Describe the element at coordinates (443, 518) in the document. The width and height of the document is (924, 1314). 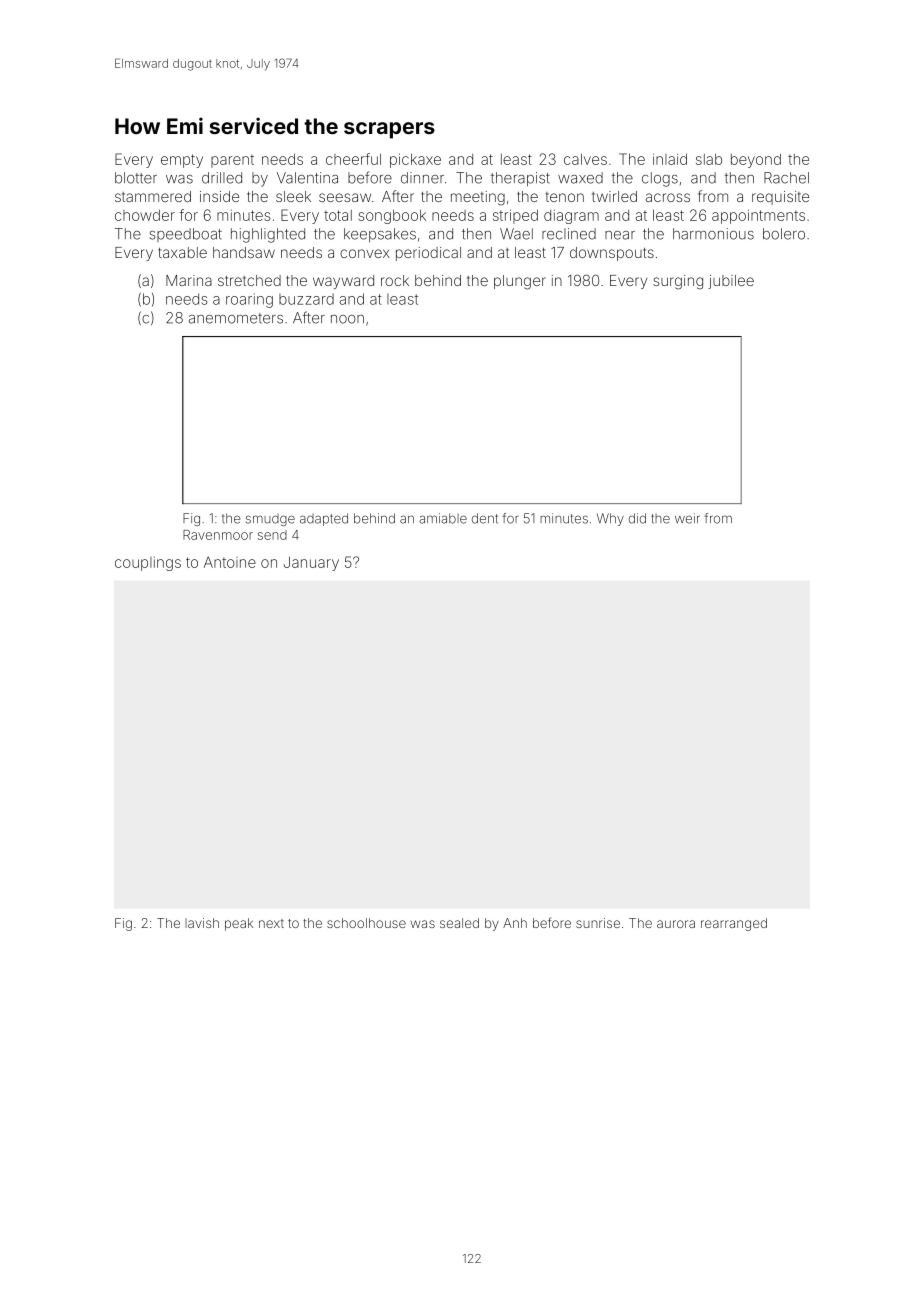
I see `amiable` at that location.
